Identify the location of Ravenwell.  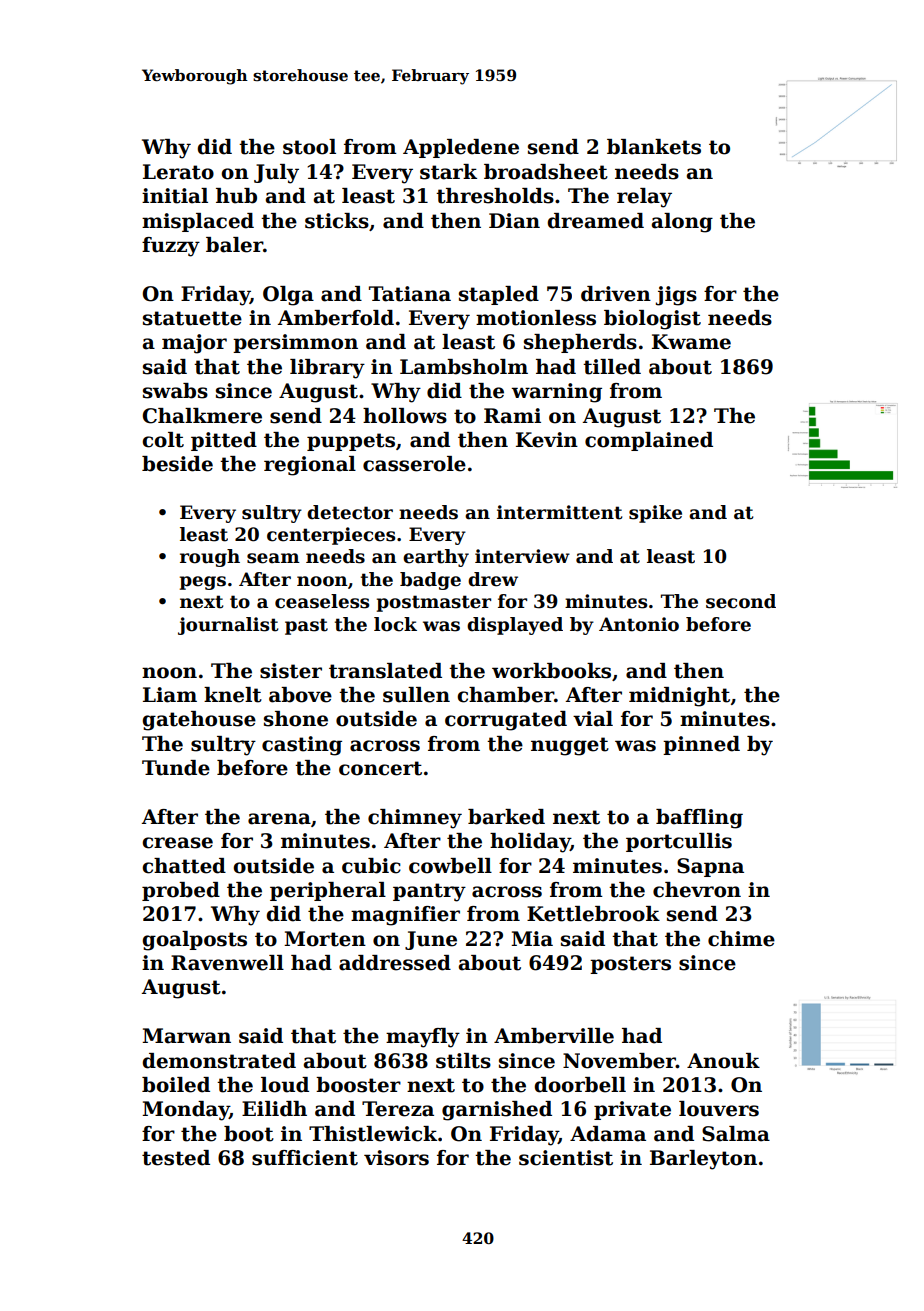
(227, 963).
